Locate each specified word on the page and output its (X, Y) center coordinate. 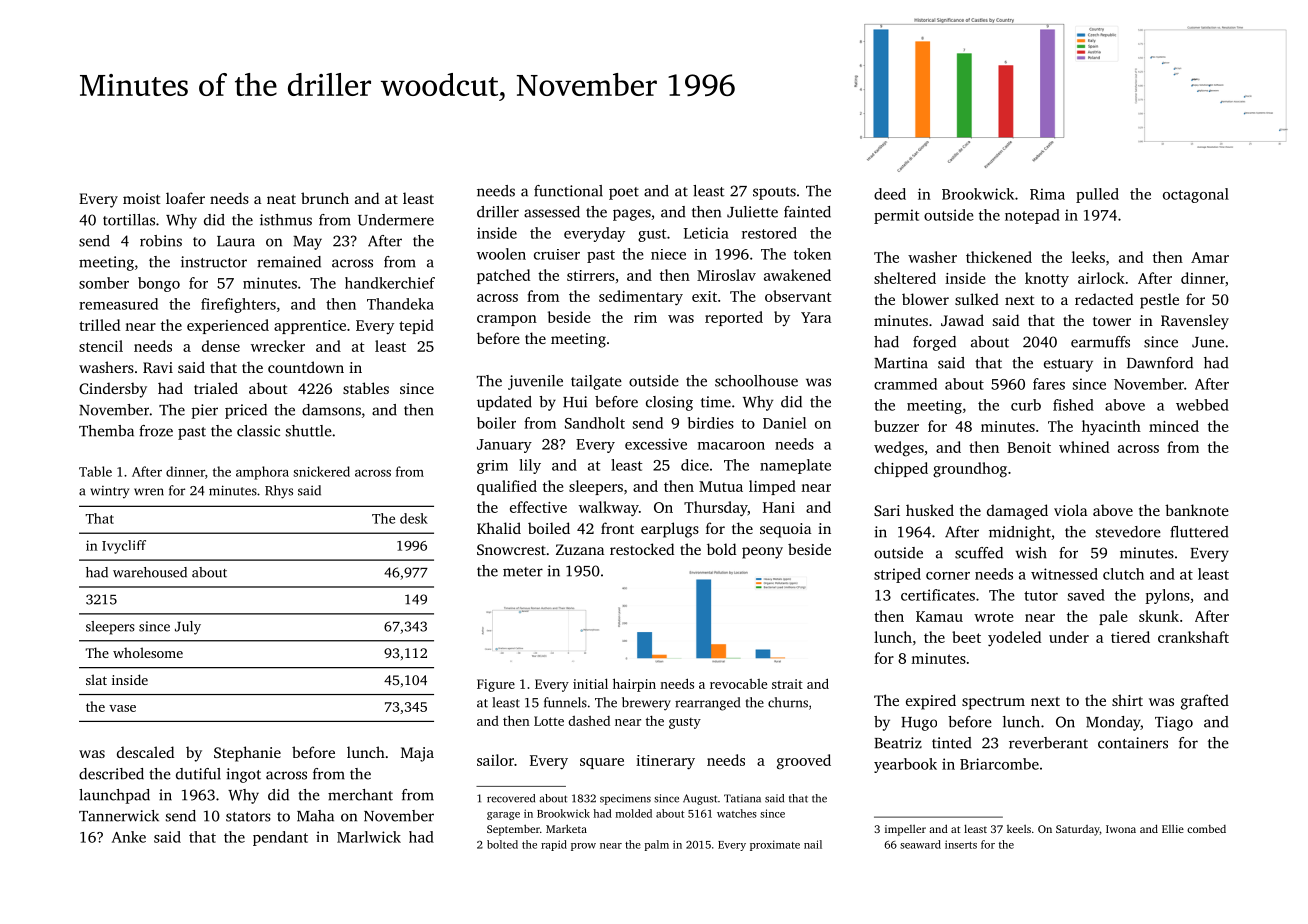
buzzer (896, 426)
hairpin (634, 685)
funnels (565, 702)
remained (289, 262)
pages (632, 215)
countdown (306, 367)
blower (925, 299)
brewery (646, 704)
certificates (938, 595)
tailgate (596, 382)
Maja (417, 754)
